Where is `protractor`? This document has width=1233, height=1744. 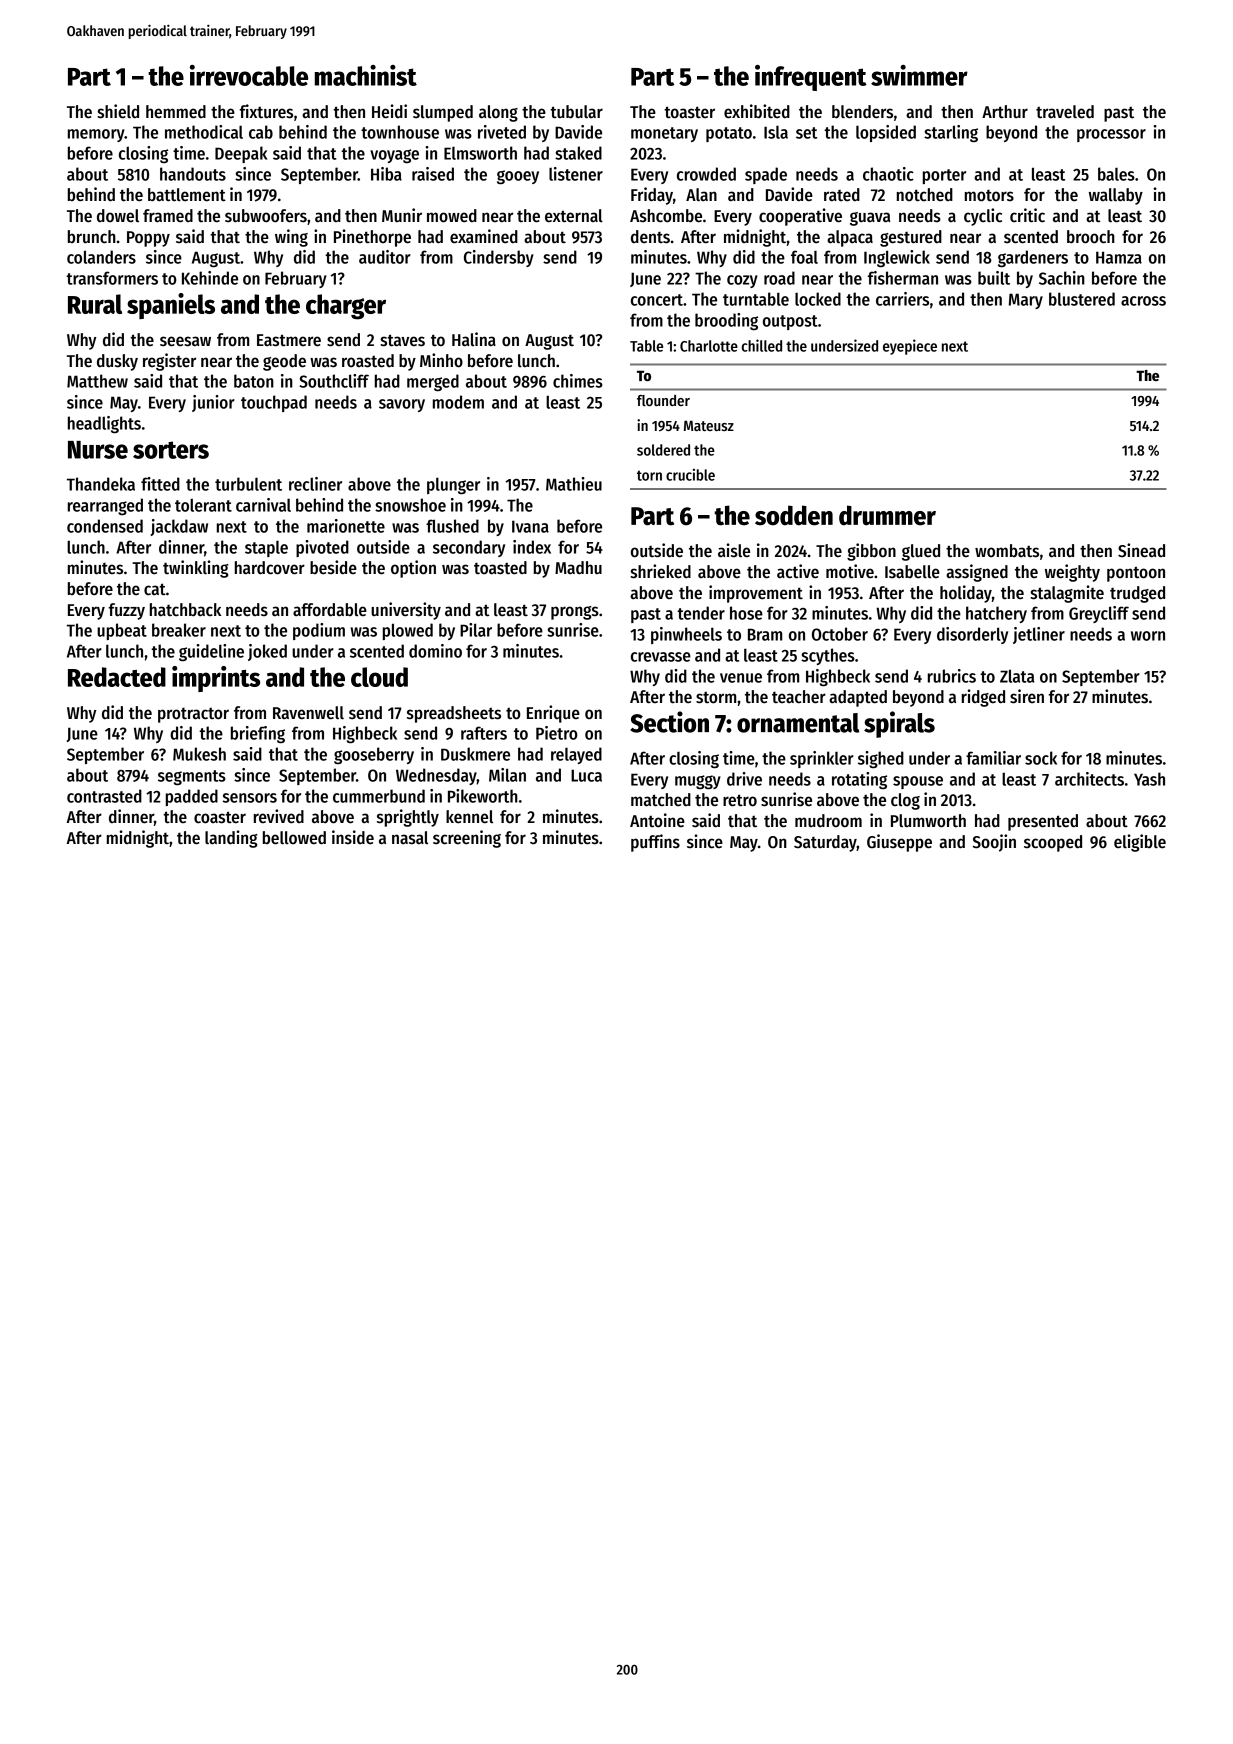 protractor is located at coordinates (193, 715).
